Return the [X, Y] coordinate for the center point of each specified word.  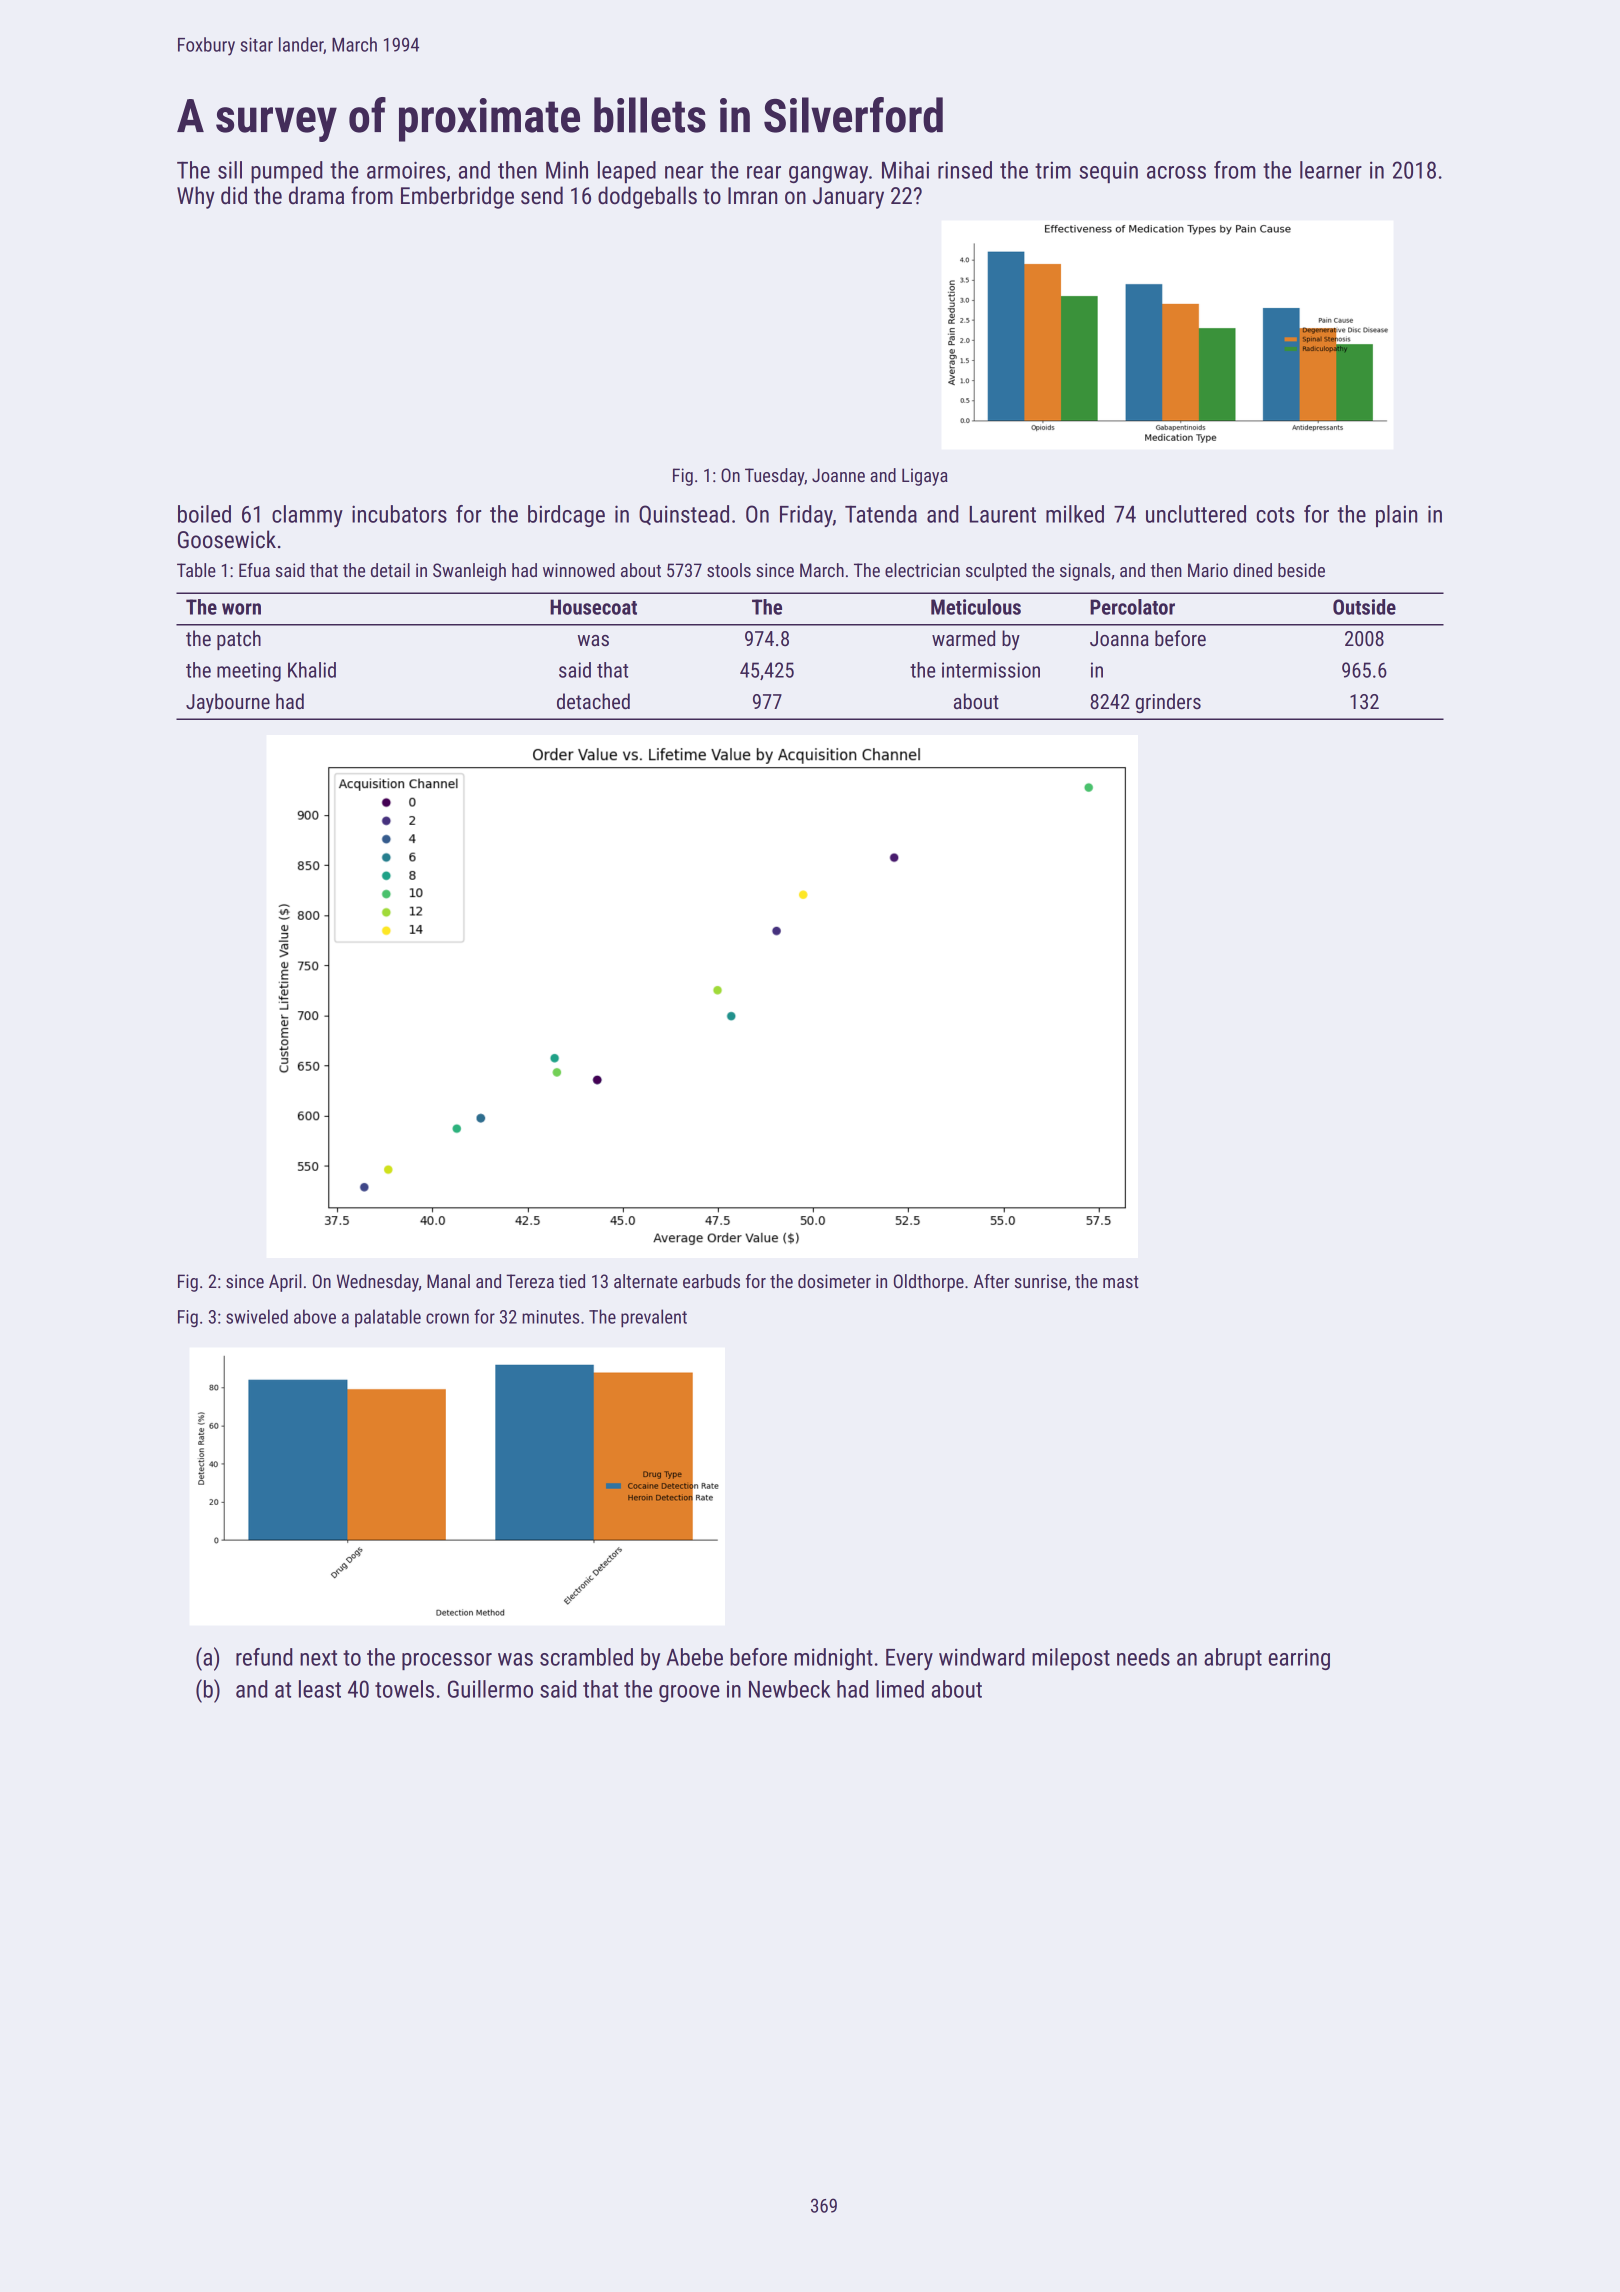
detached [593, 701]
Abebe [695, 1657]
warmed [963, 638]
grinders [1168, 703]
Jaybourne [228, 703]
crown [447, 1318]
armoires [406, 170]
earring [1299, 1659]
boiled [204, 514]
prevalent [654, 1318]
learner [1331, 170]
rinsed [965, 170]
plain [1396, 516]
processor [447, 1661]
